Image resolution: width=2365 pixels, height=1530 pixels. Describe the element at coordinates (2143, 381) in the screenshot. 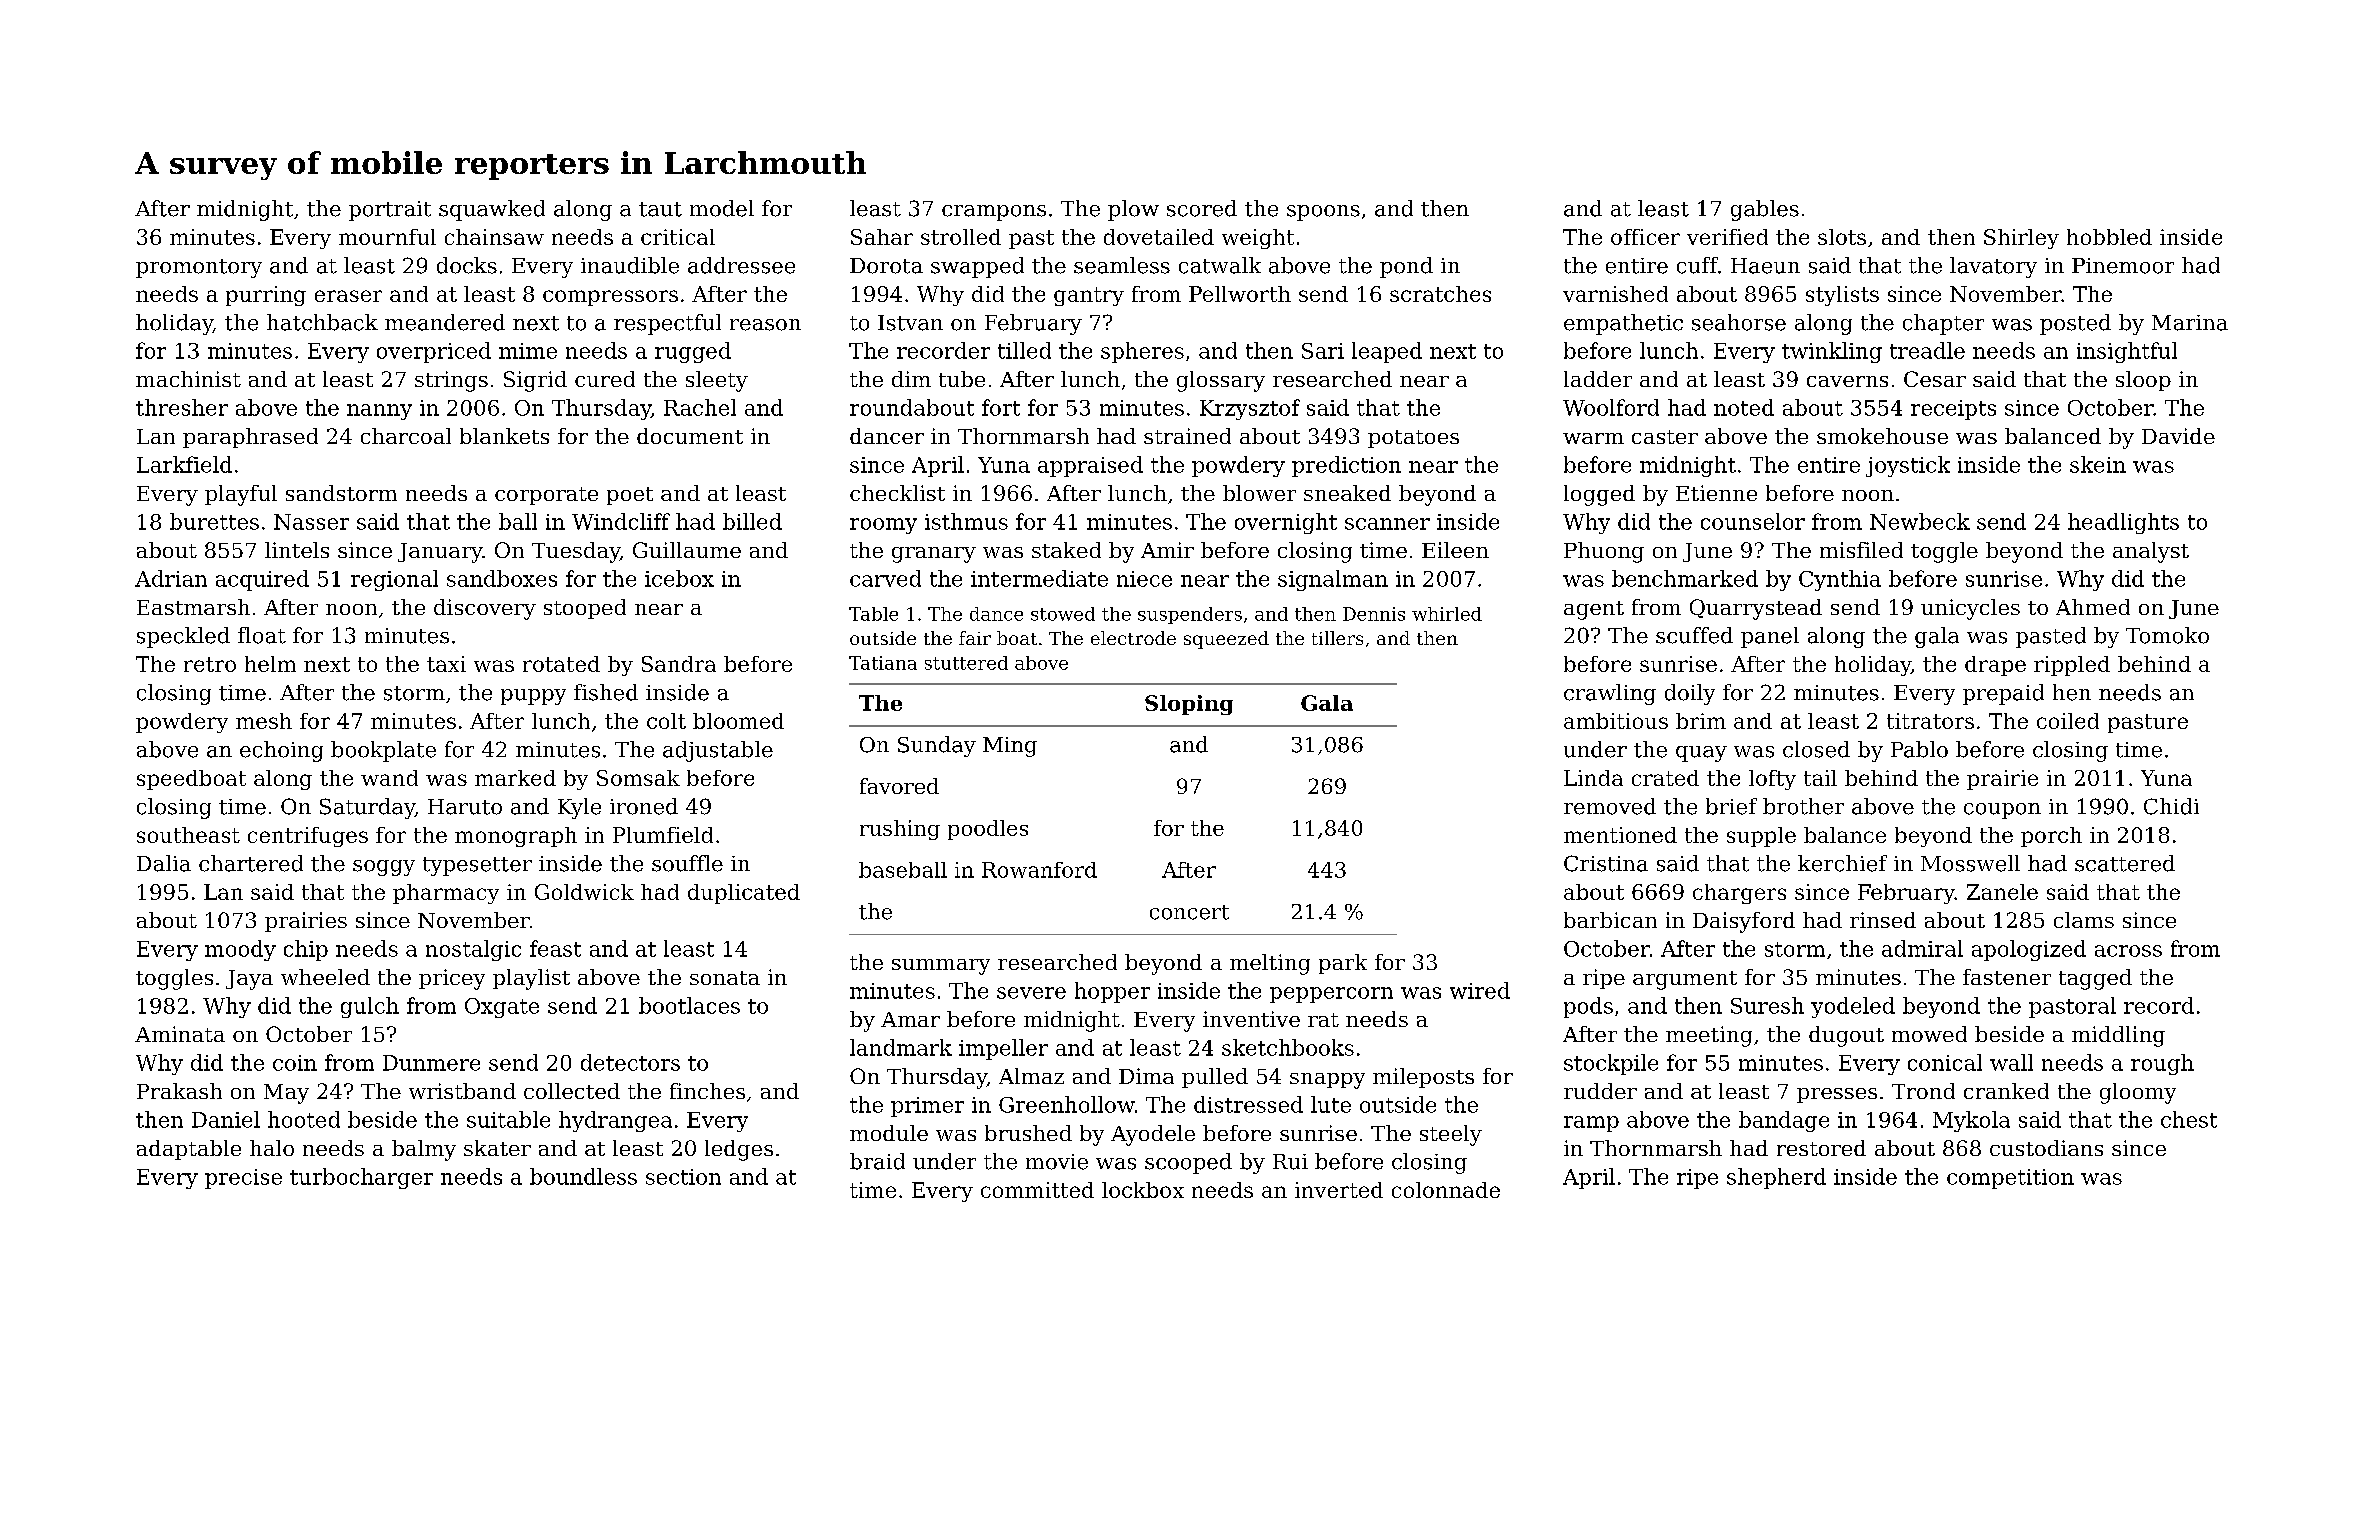

I see `sloop` at that location.
